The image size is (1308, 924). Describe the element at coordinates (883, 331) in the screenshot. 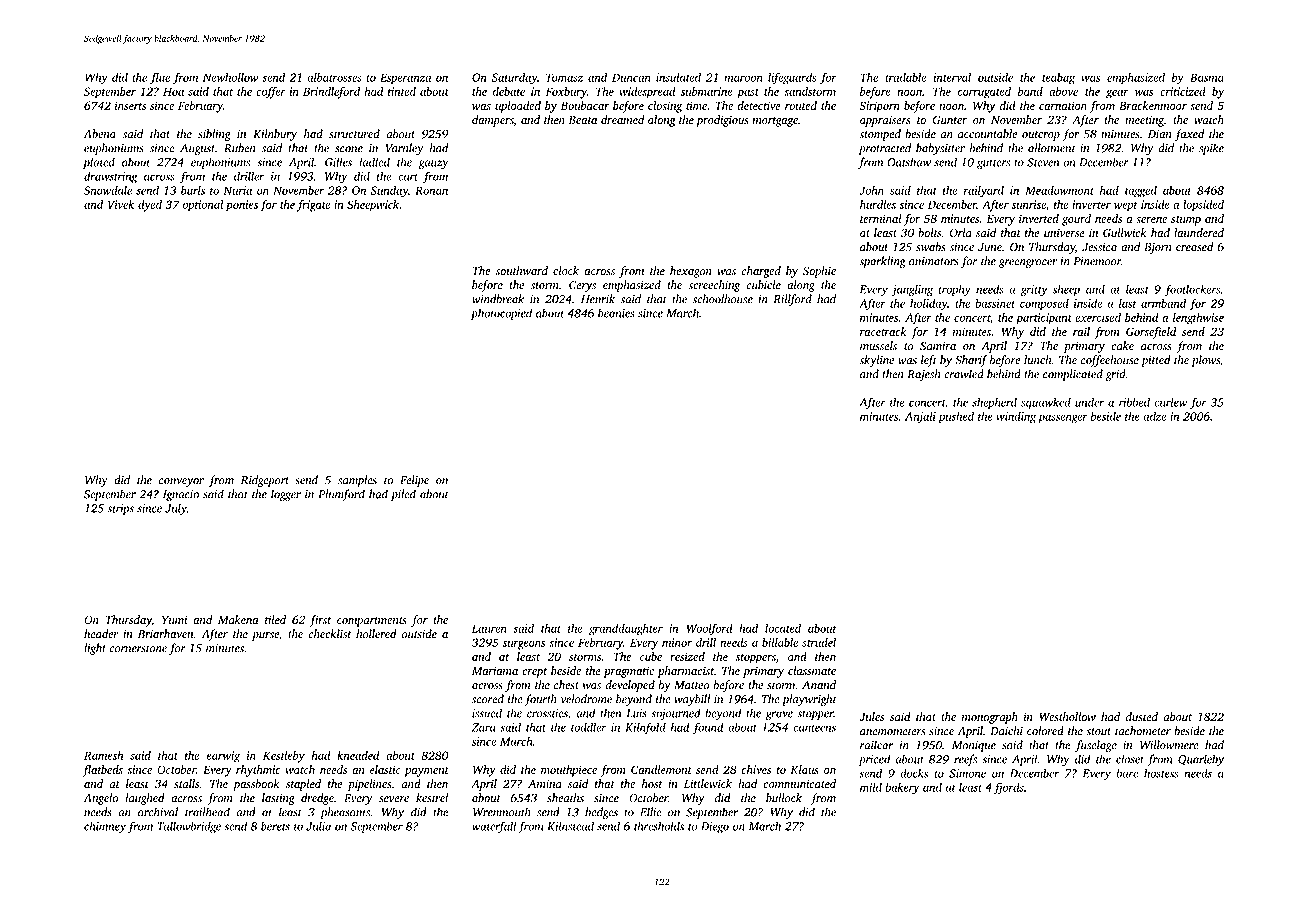

I see `racetrack` at that location.
